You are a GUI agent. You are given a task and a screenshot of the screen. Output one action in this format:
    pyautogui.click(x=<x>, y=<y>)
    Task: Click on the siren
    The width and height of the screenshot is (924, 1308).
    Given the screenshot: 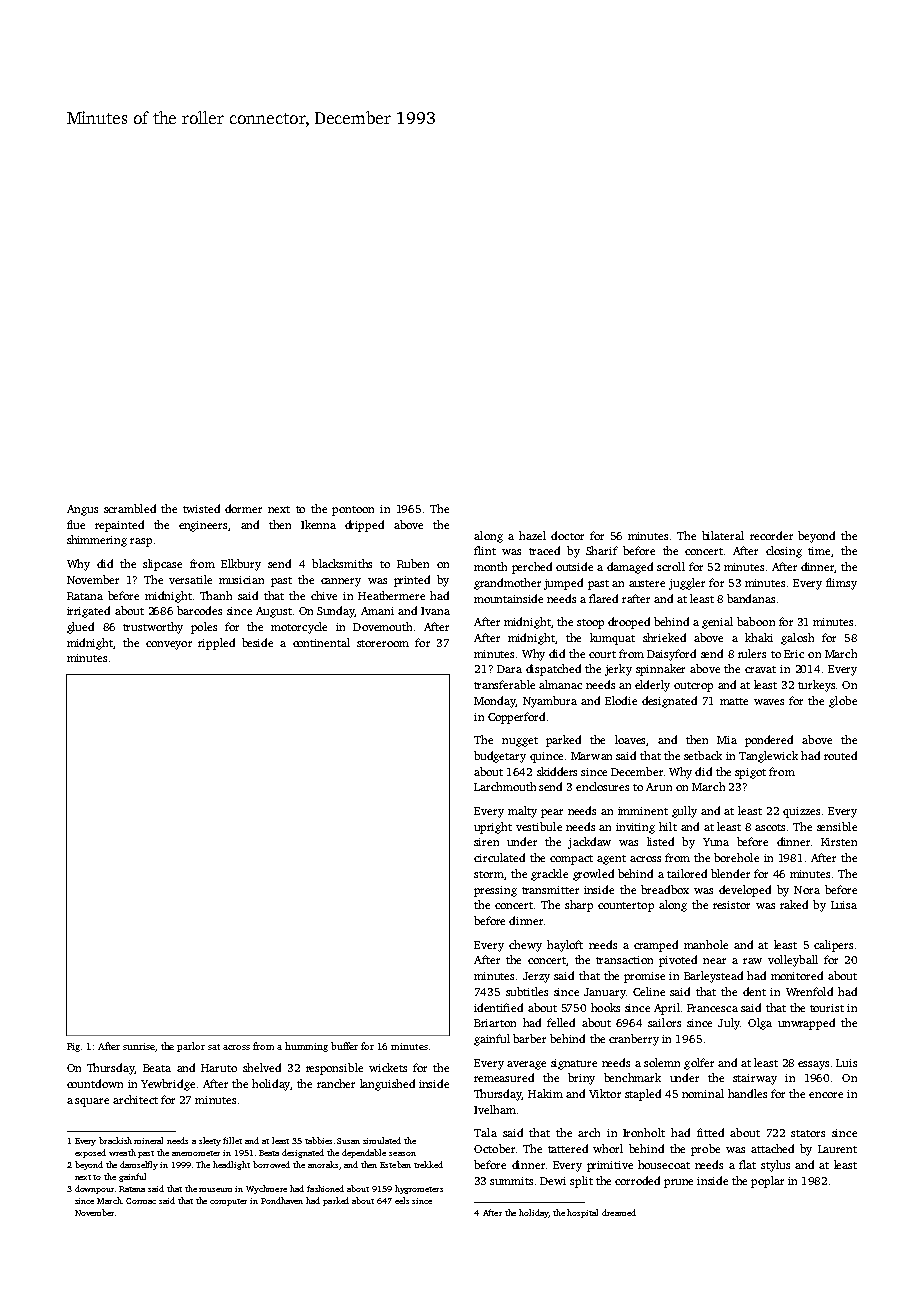 What is the action you would take?
    pyautogui.click(x=486, y=842)
